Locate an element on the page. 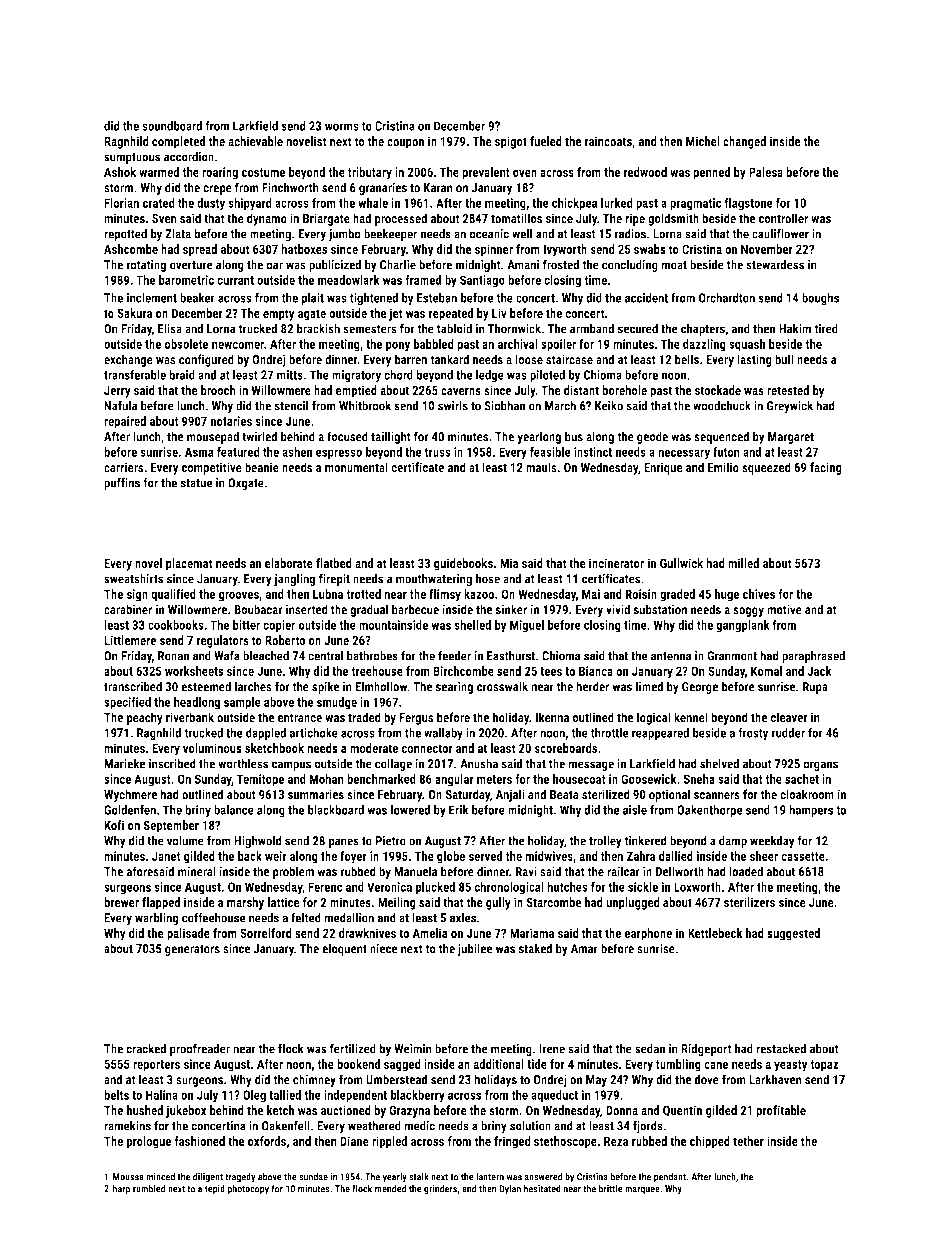  Margaret is located at coordinates (791, 438).
